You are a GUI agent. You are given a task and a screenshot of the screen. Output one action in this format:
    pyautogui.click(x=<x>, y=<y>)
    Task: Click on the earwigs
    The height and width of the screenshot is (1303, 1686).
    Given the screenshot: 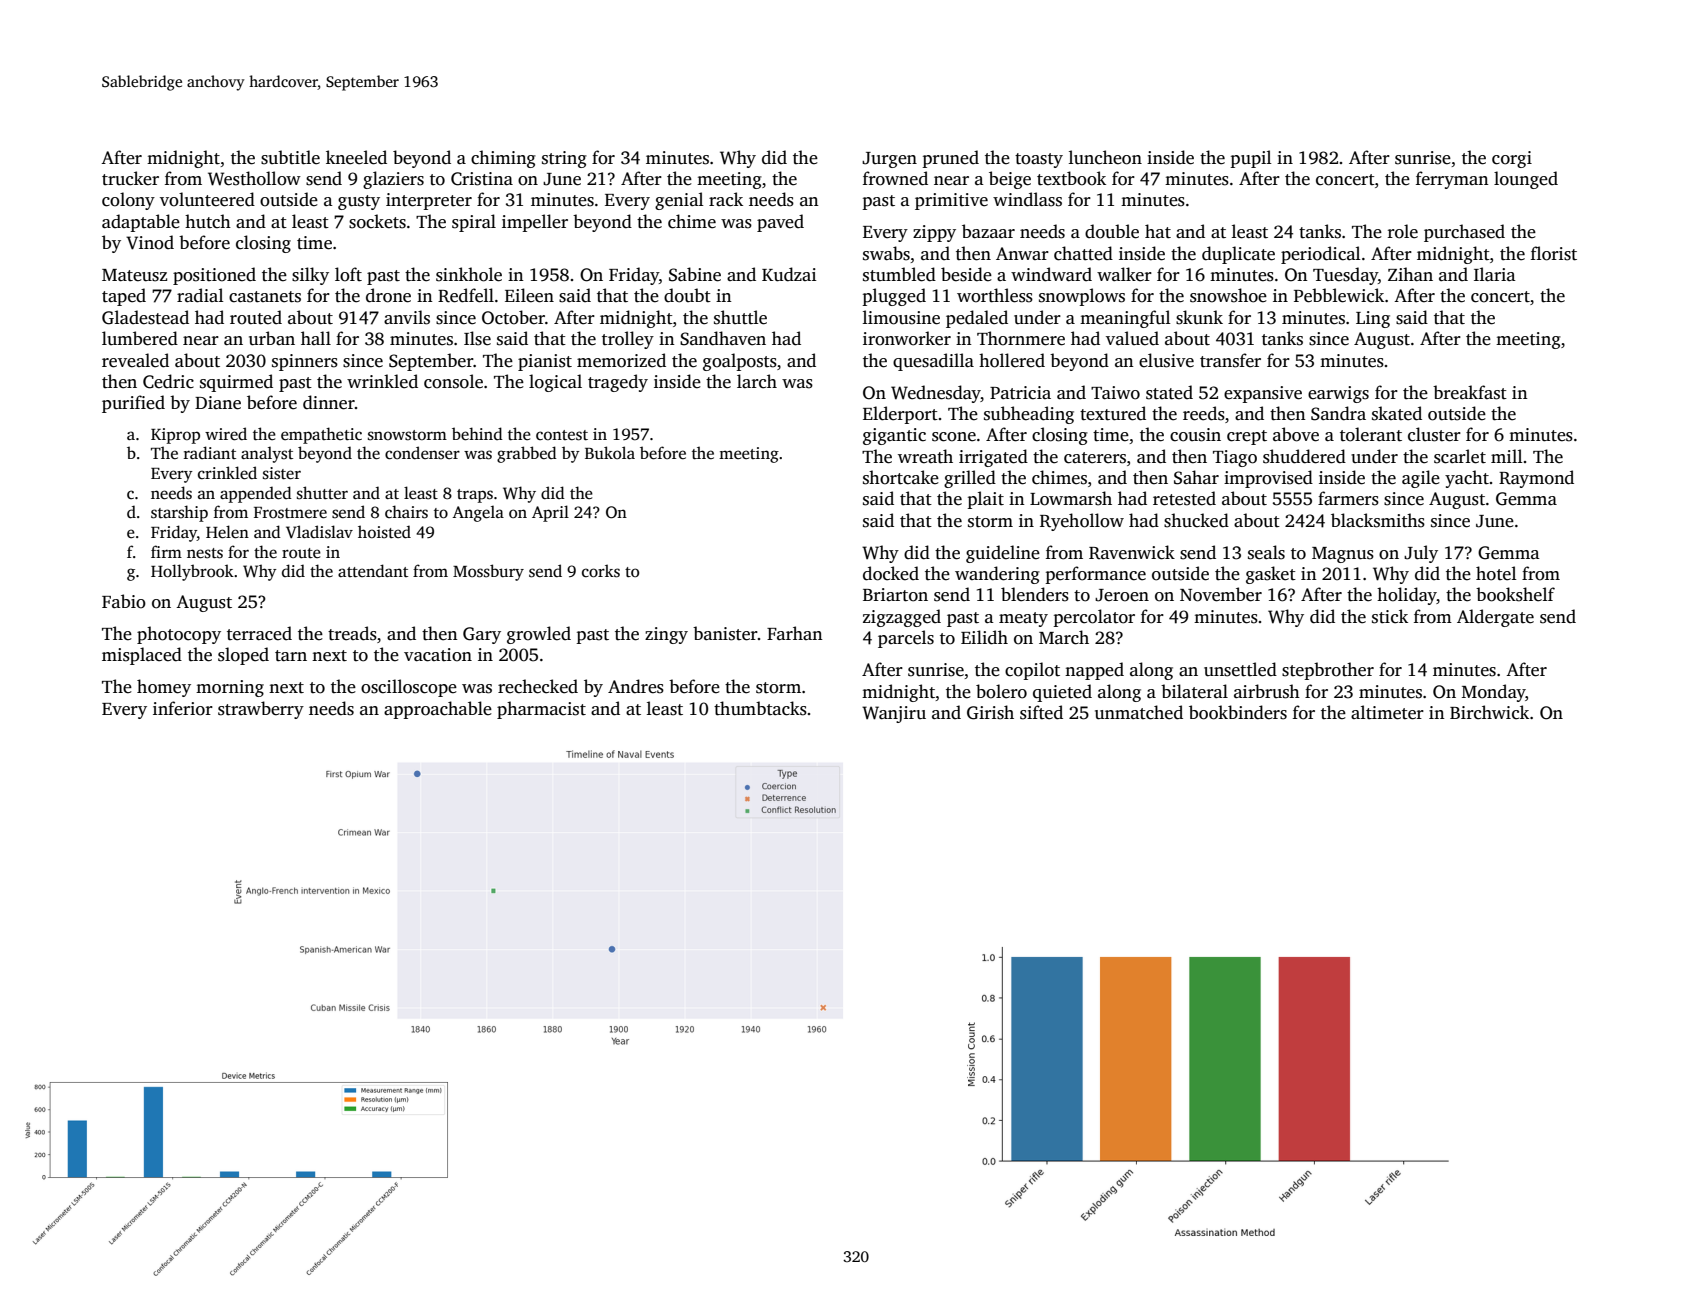 What is the action you would take?
    pyautogui.click(x=1338, y=394)
